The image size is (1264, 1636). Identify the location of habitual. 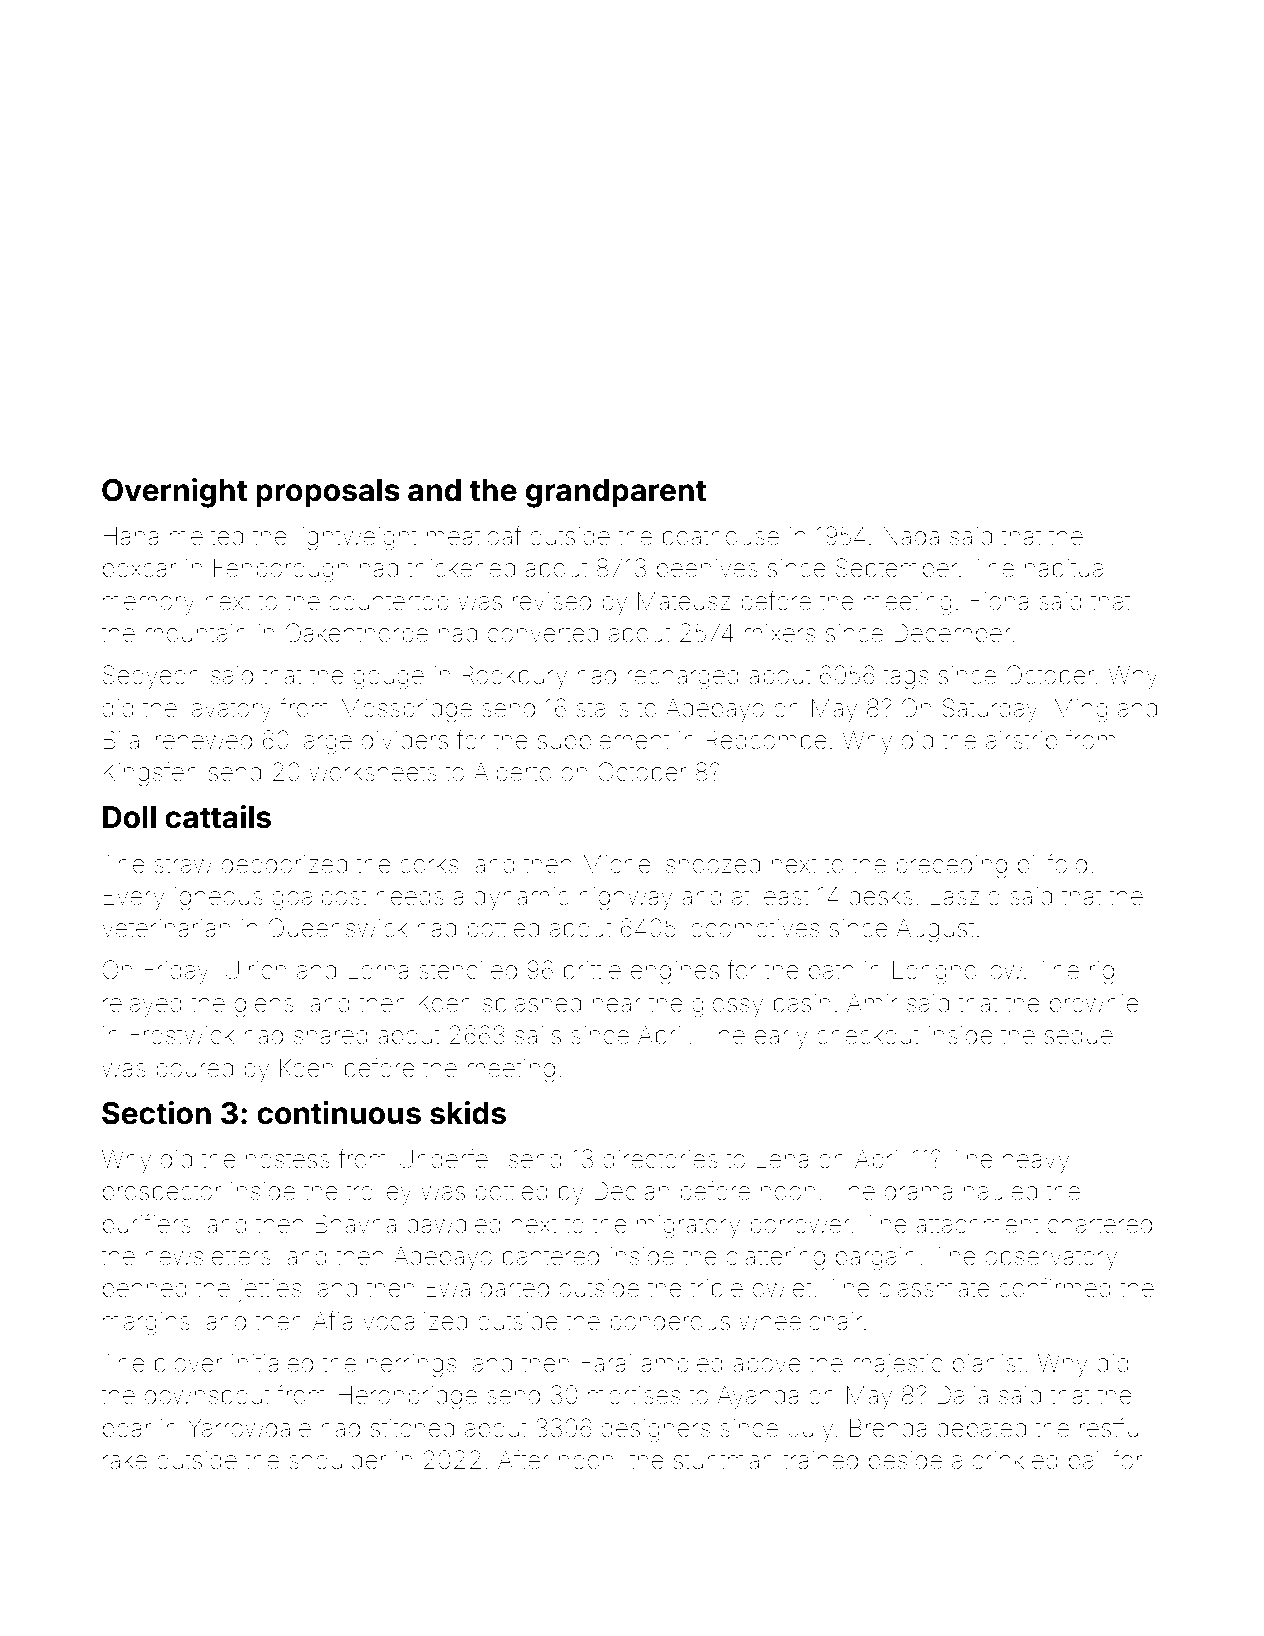
(1066, 568).
